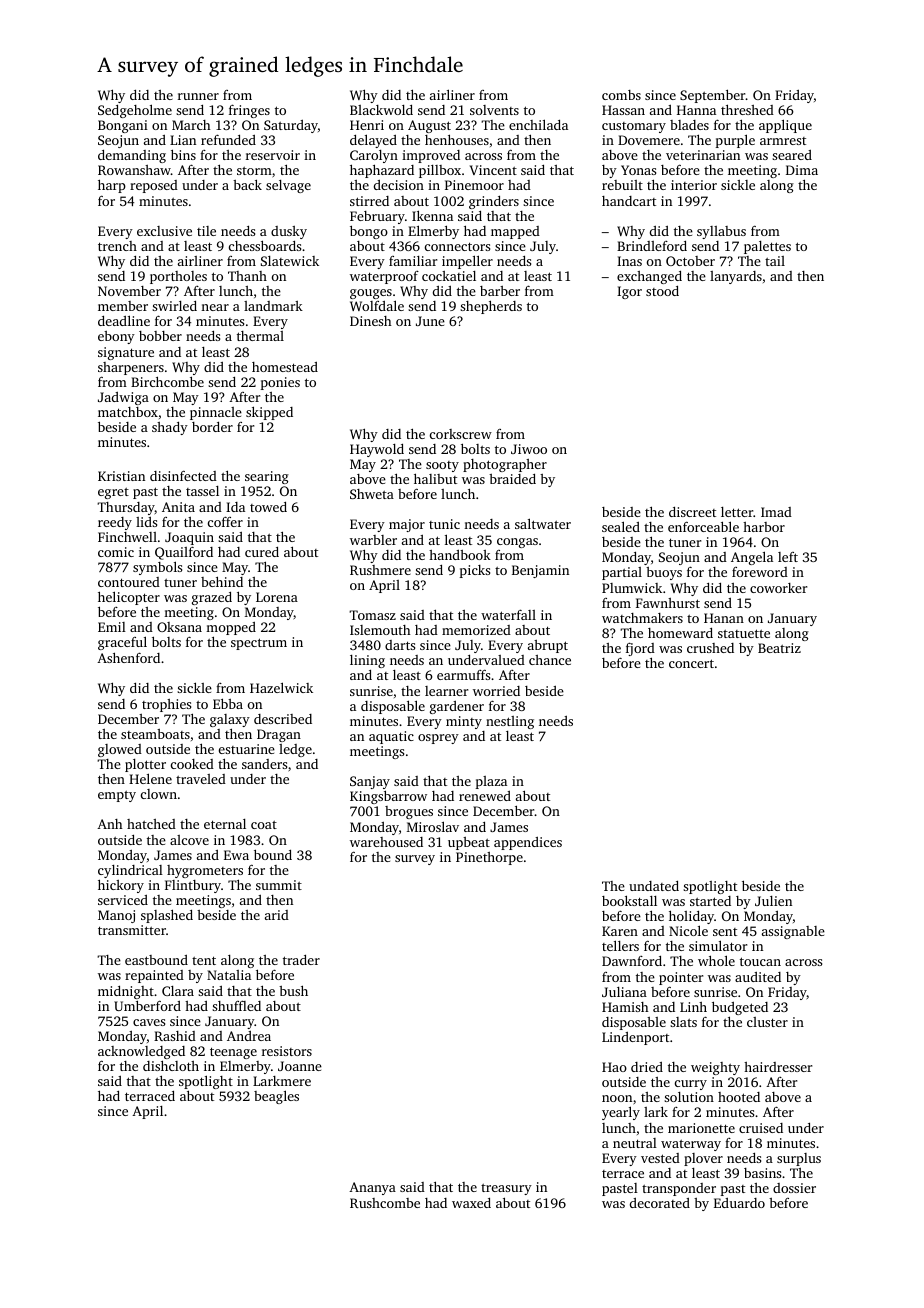  Describe the element at coordinates (115, 523) in the page. I see `reedy` at that location.
